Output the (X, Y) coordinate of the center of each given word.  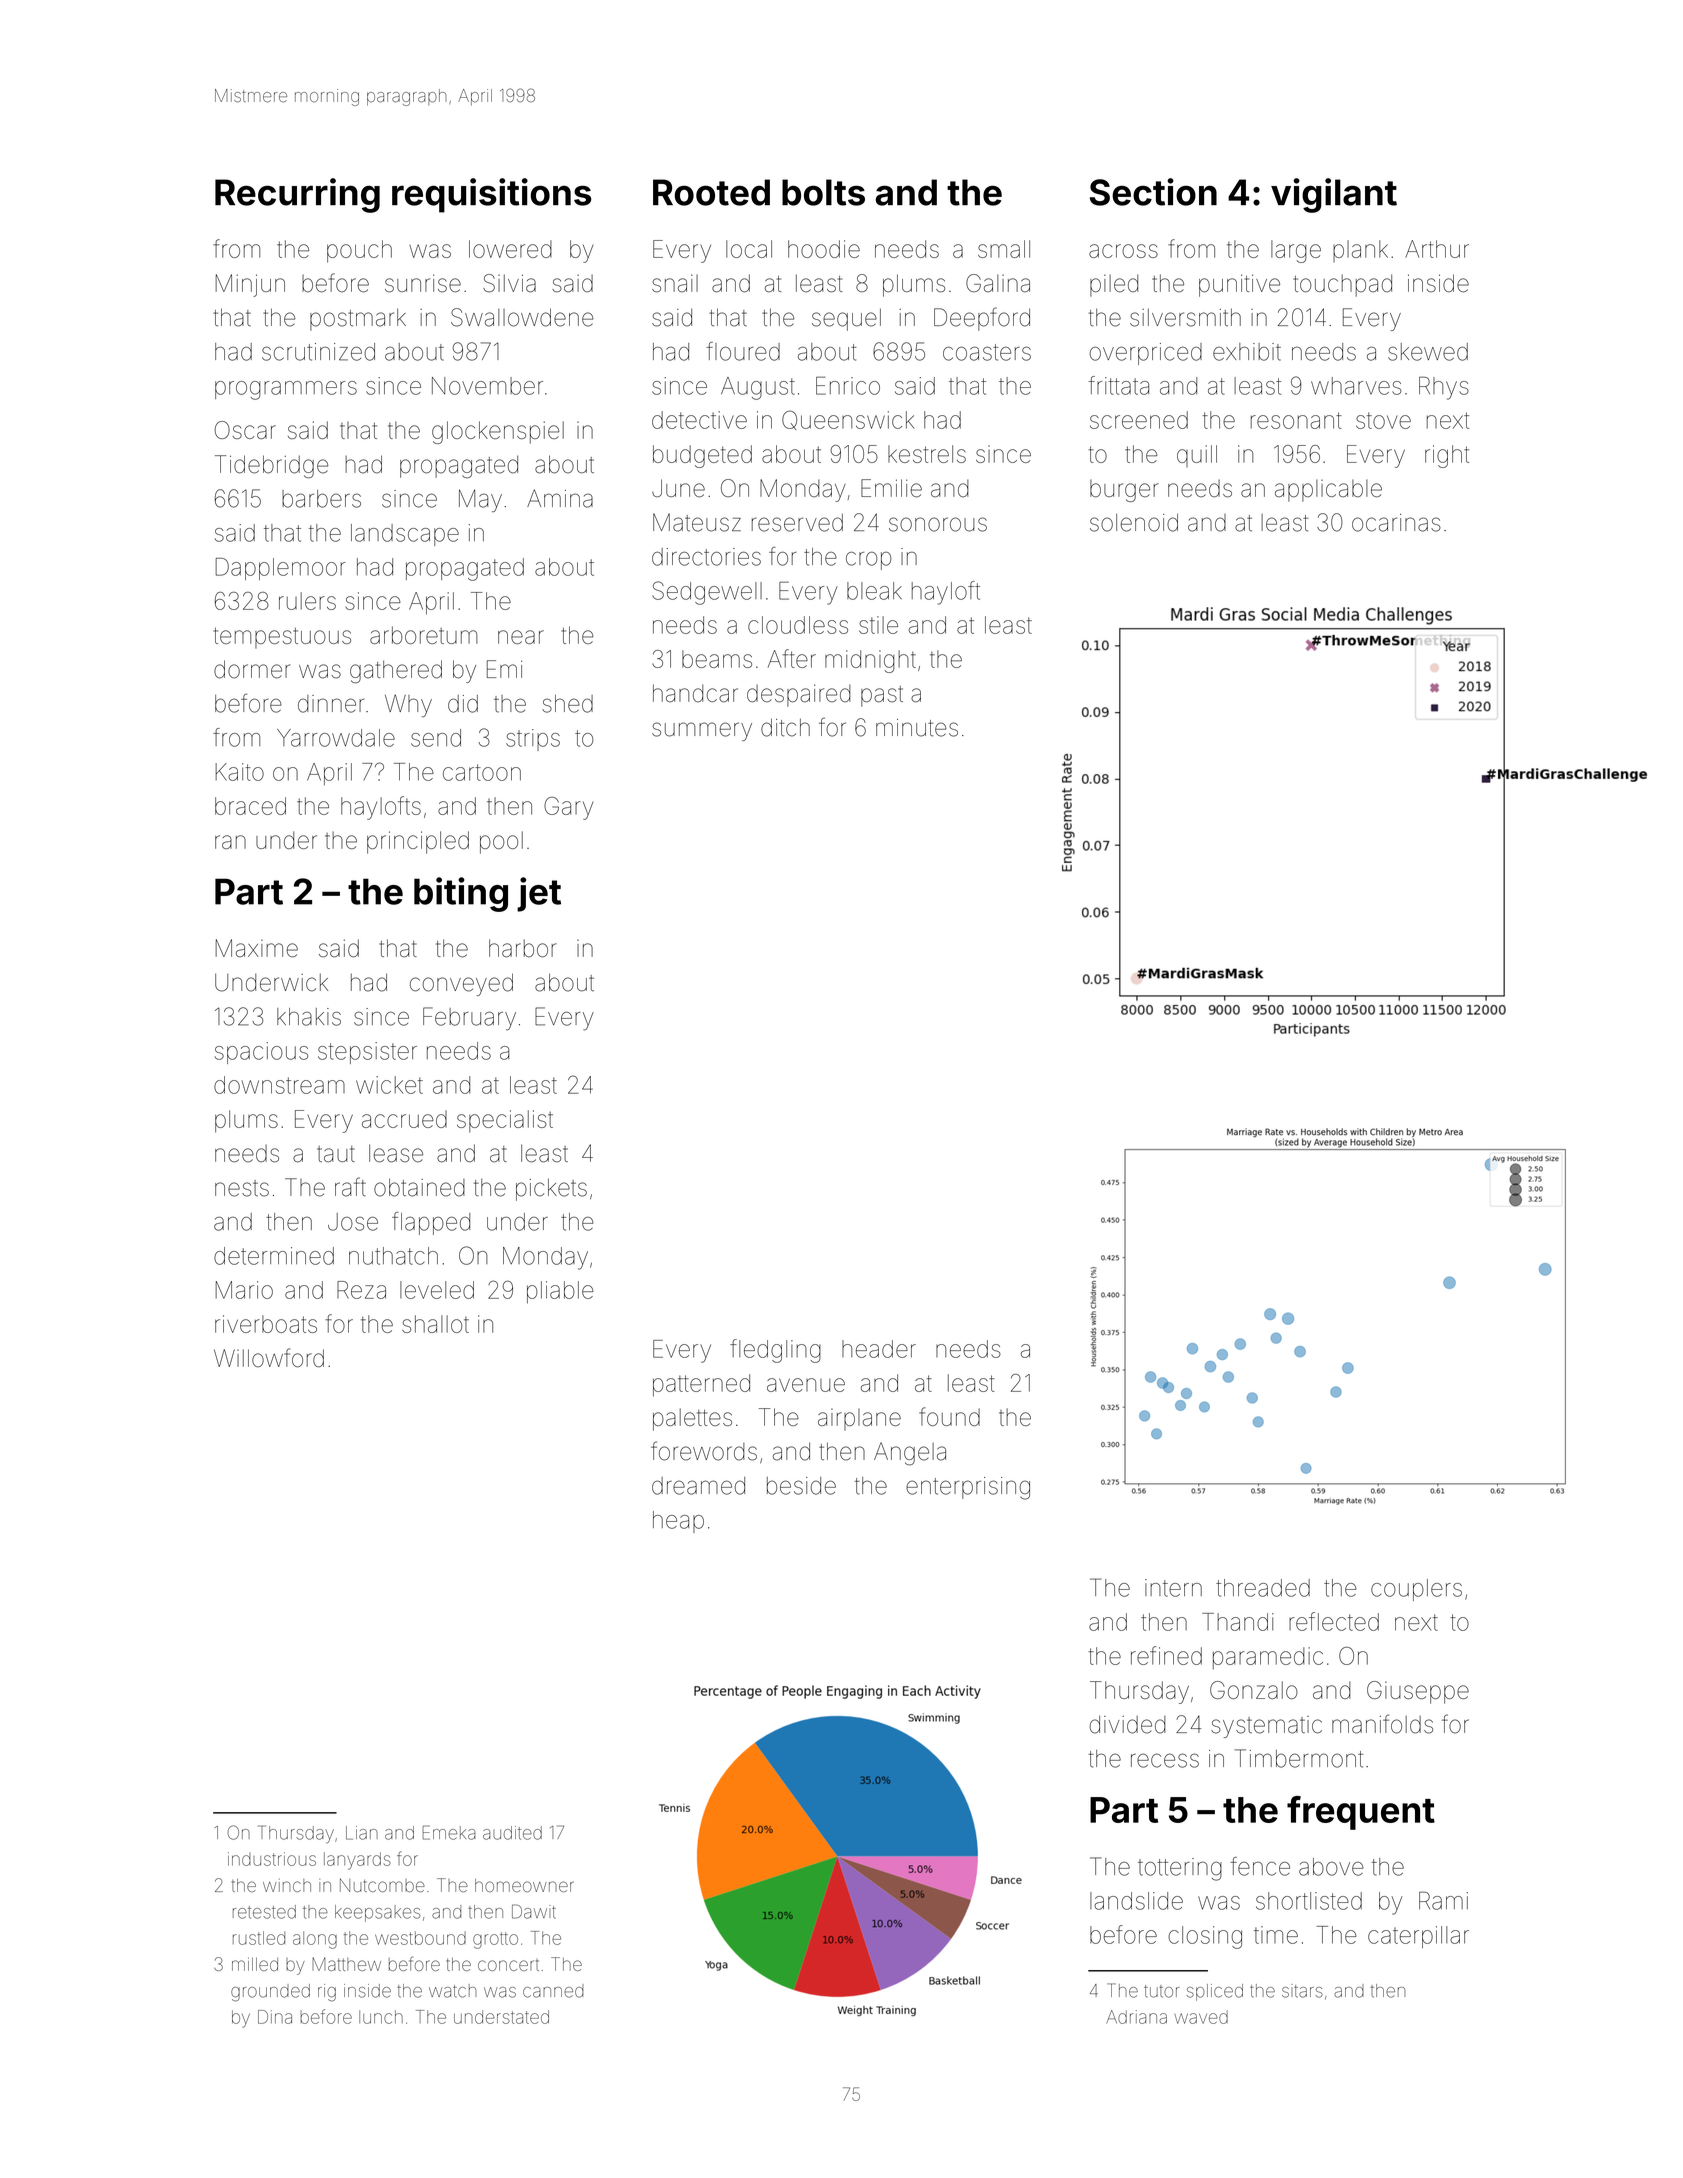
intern (1173, 1588)
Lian (362, 1833)
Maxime (256, 948)
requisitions (491, 195)
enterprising (968, 1488)
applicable (1328, 491)
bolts (823, 192)
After (792, 658)
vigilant (1334, 195)
